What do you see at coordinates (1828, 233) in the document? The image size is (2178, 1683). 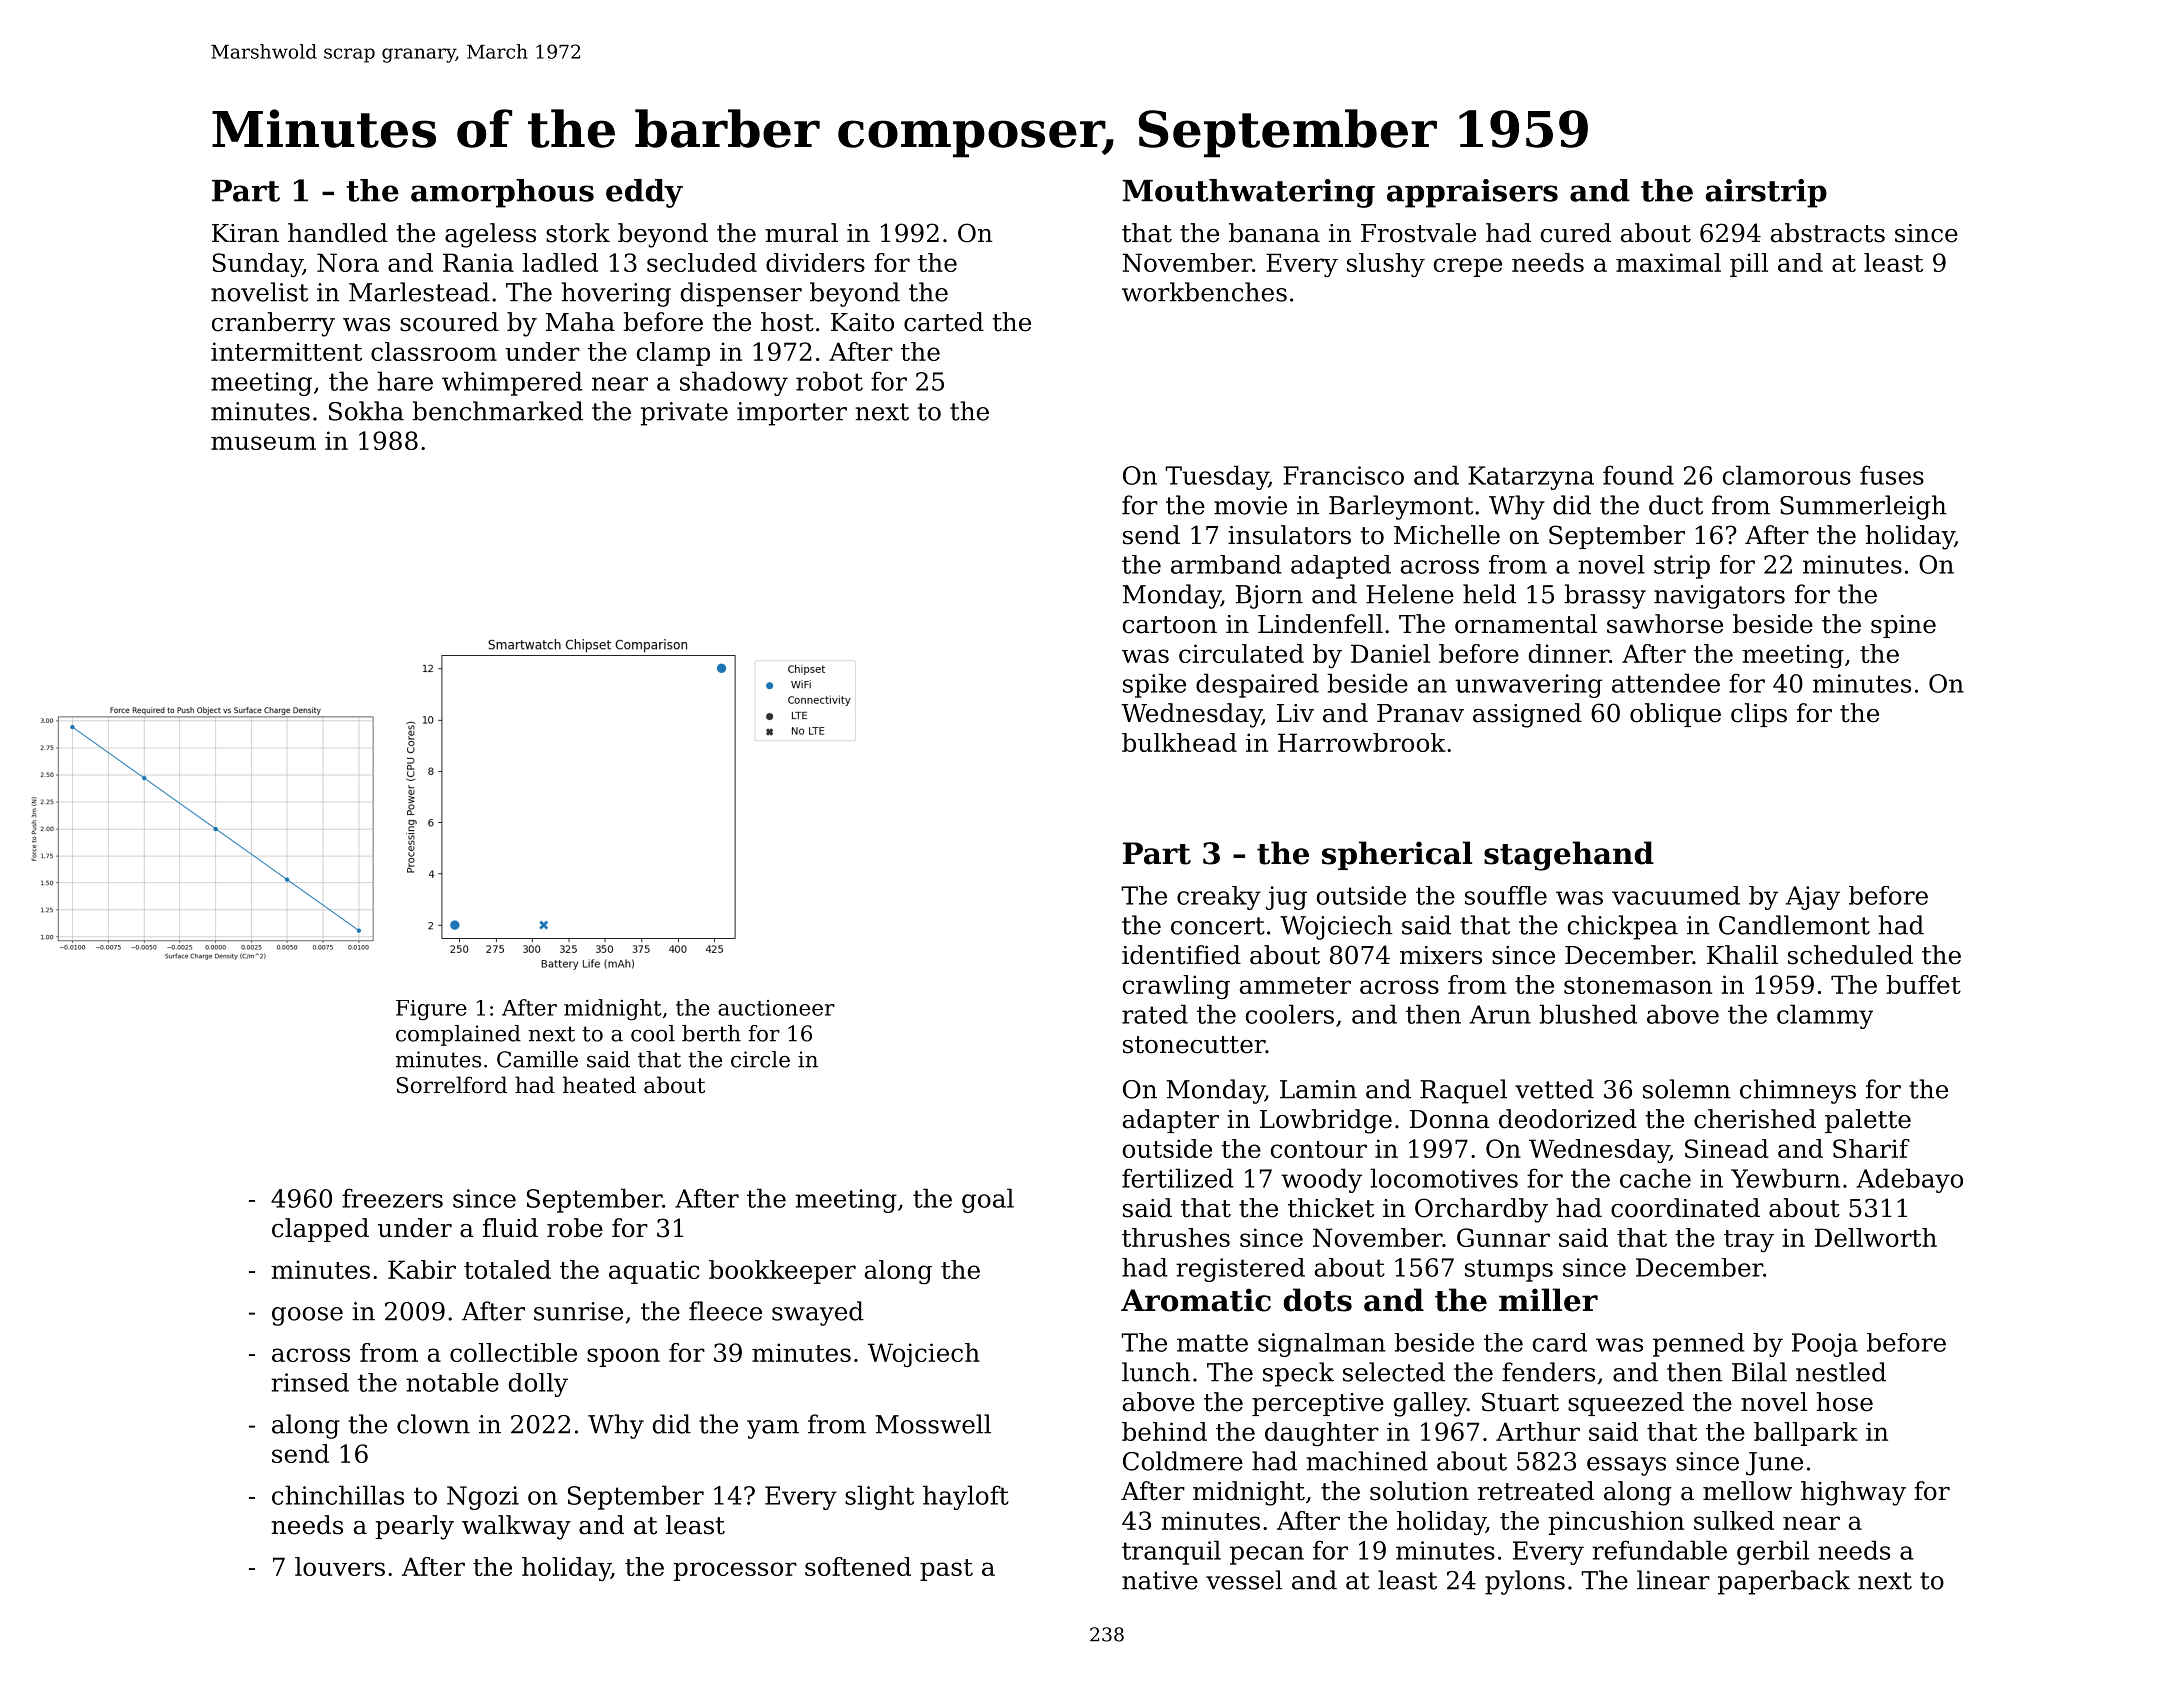 I see `abstracts` at bounding box center [1828, 233].
